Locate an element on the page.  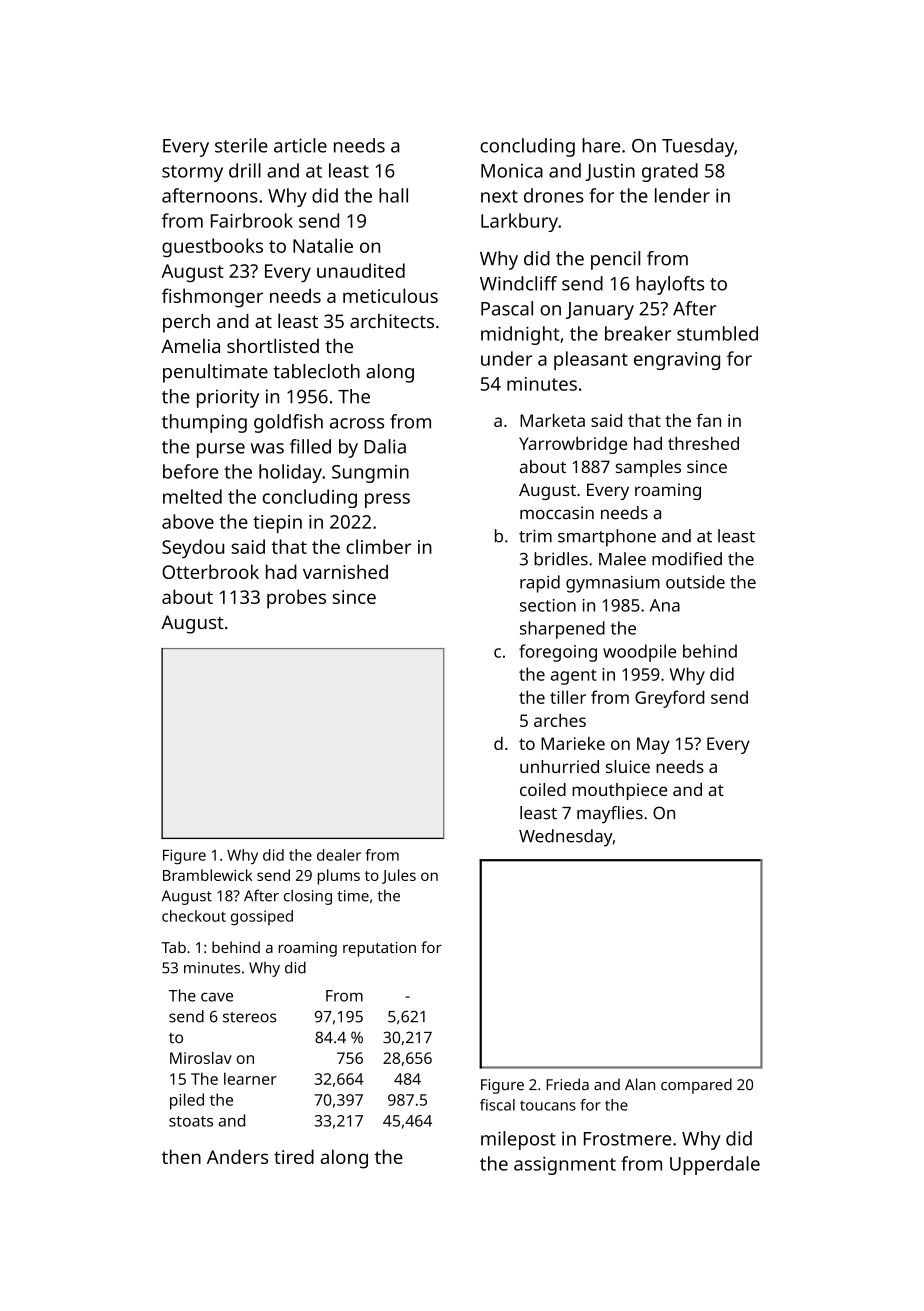
Monica is located at coordinates (512, 171).
